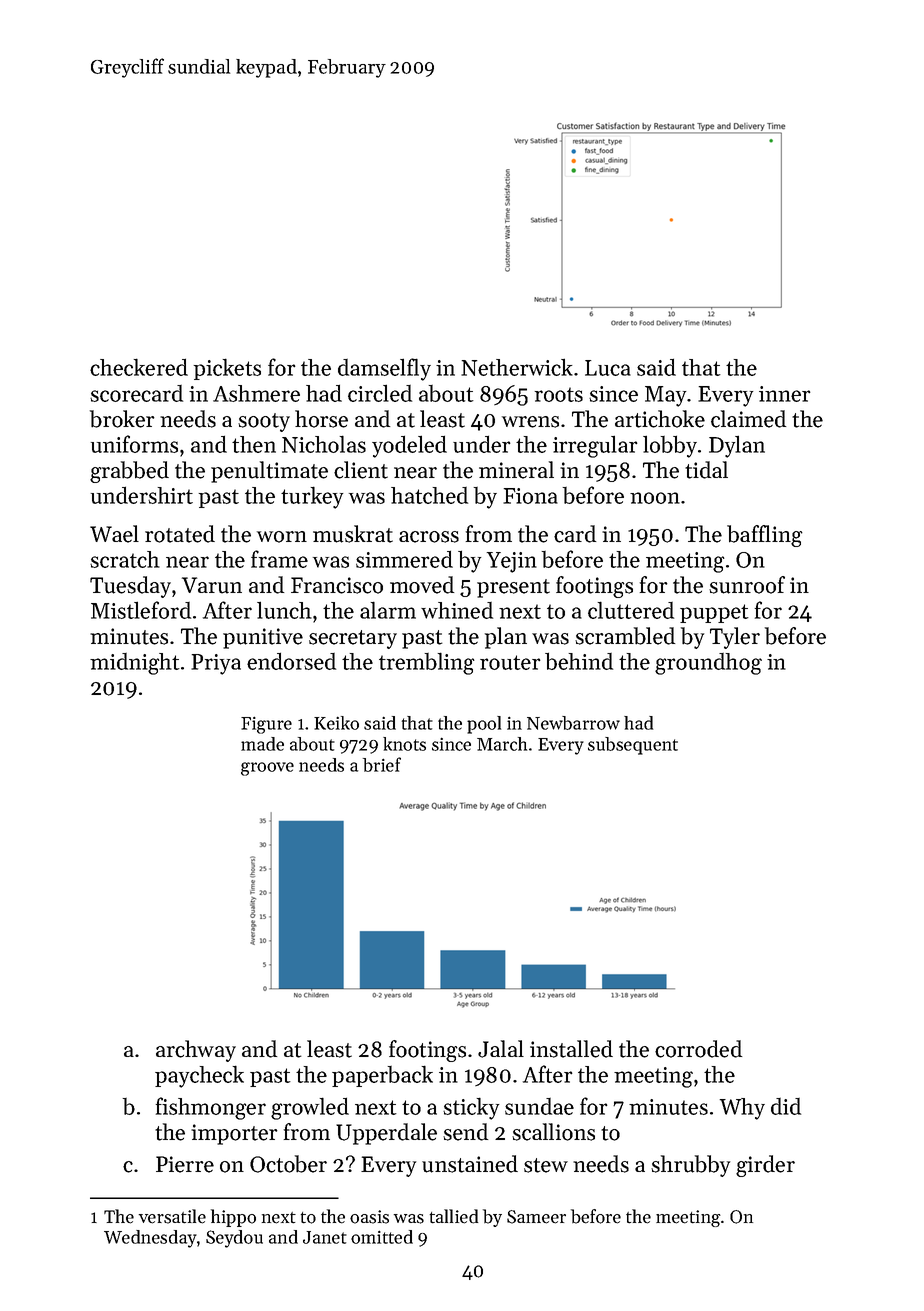  I want to click on groove, so click(267, 769).
